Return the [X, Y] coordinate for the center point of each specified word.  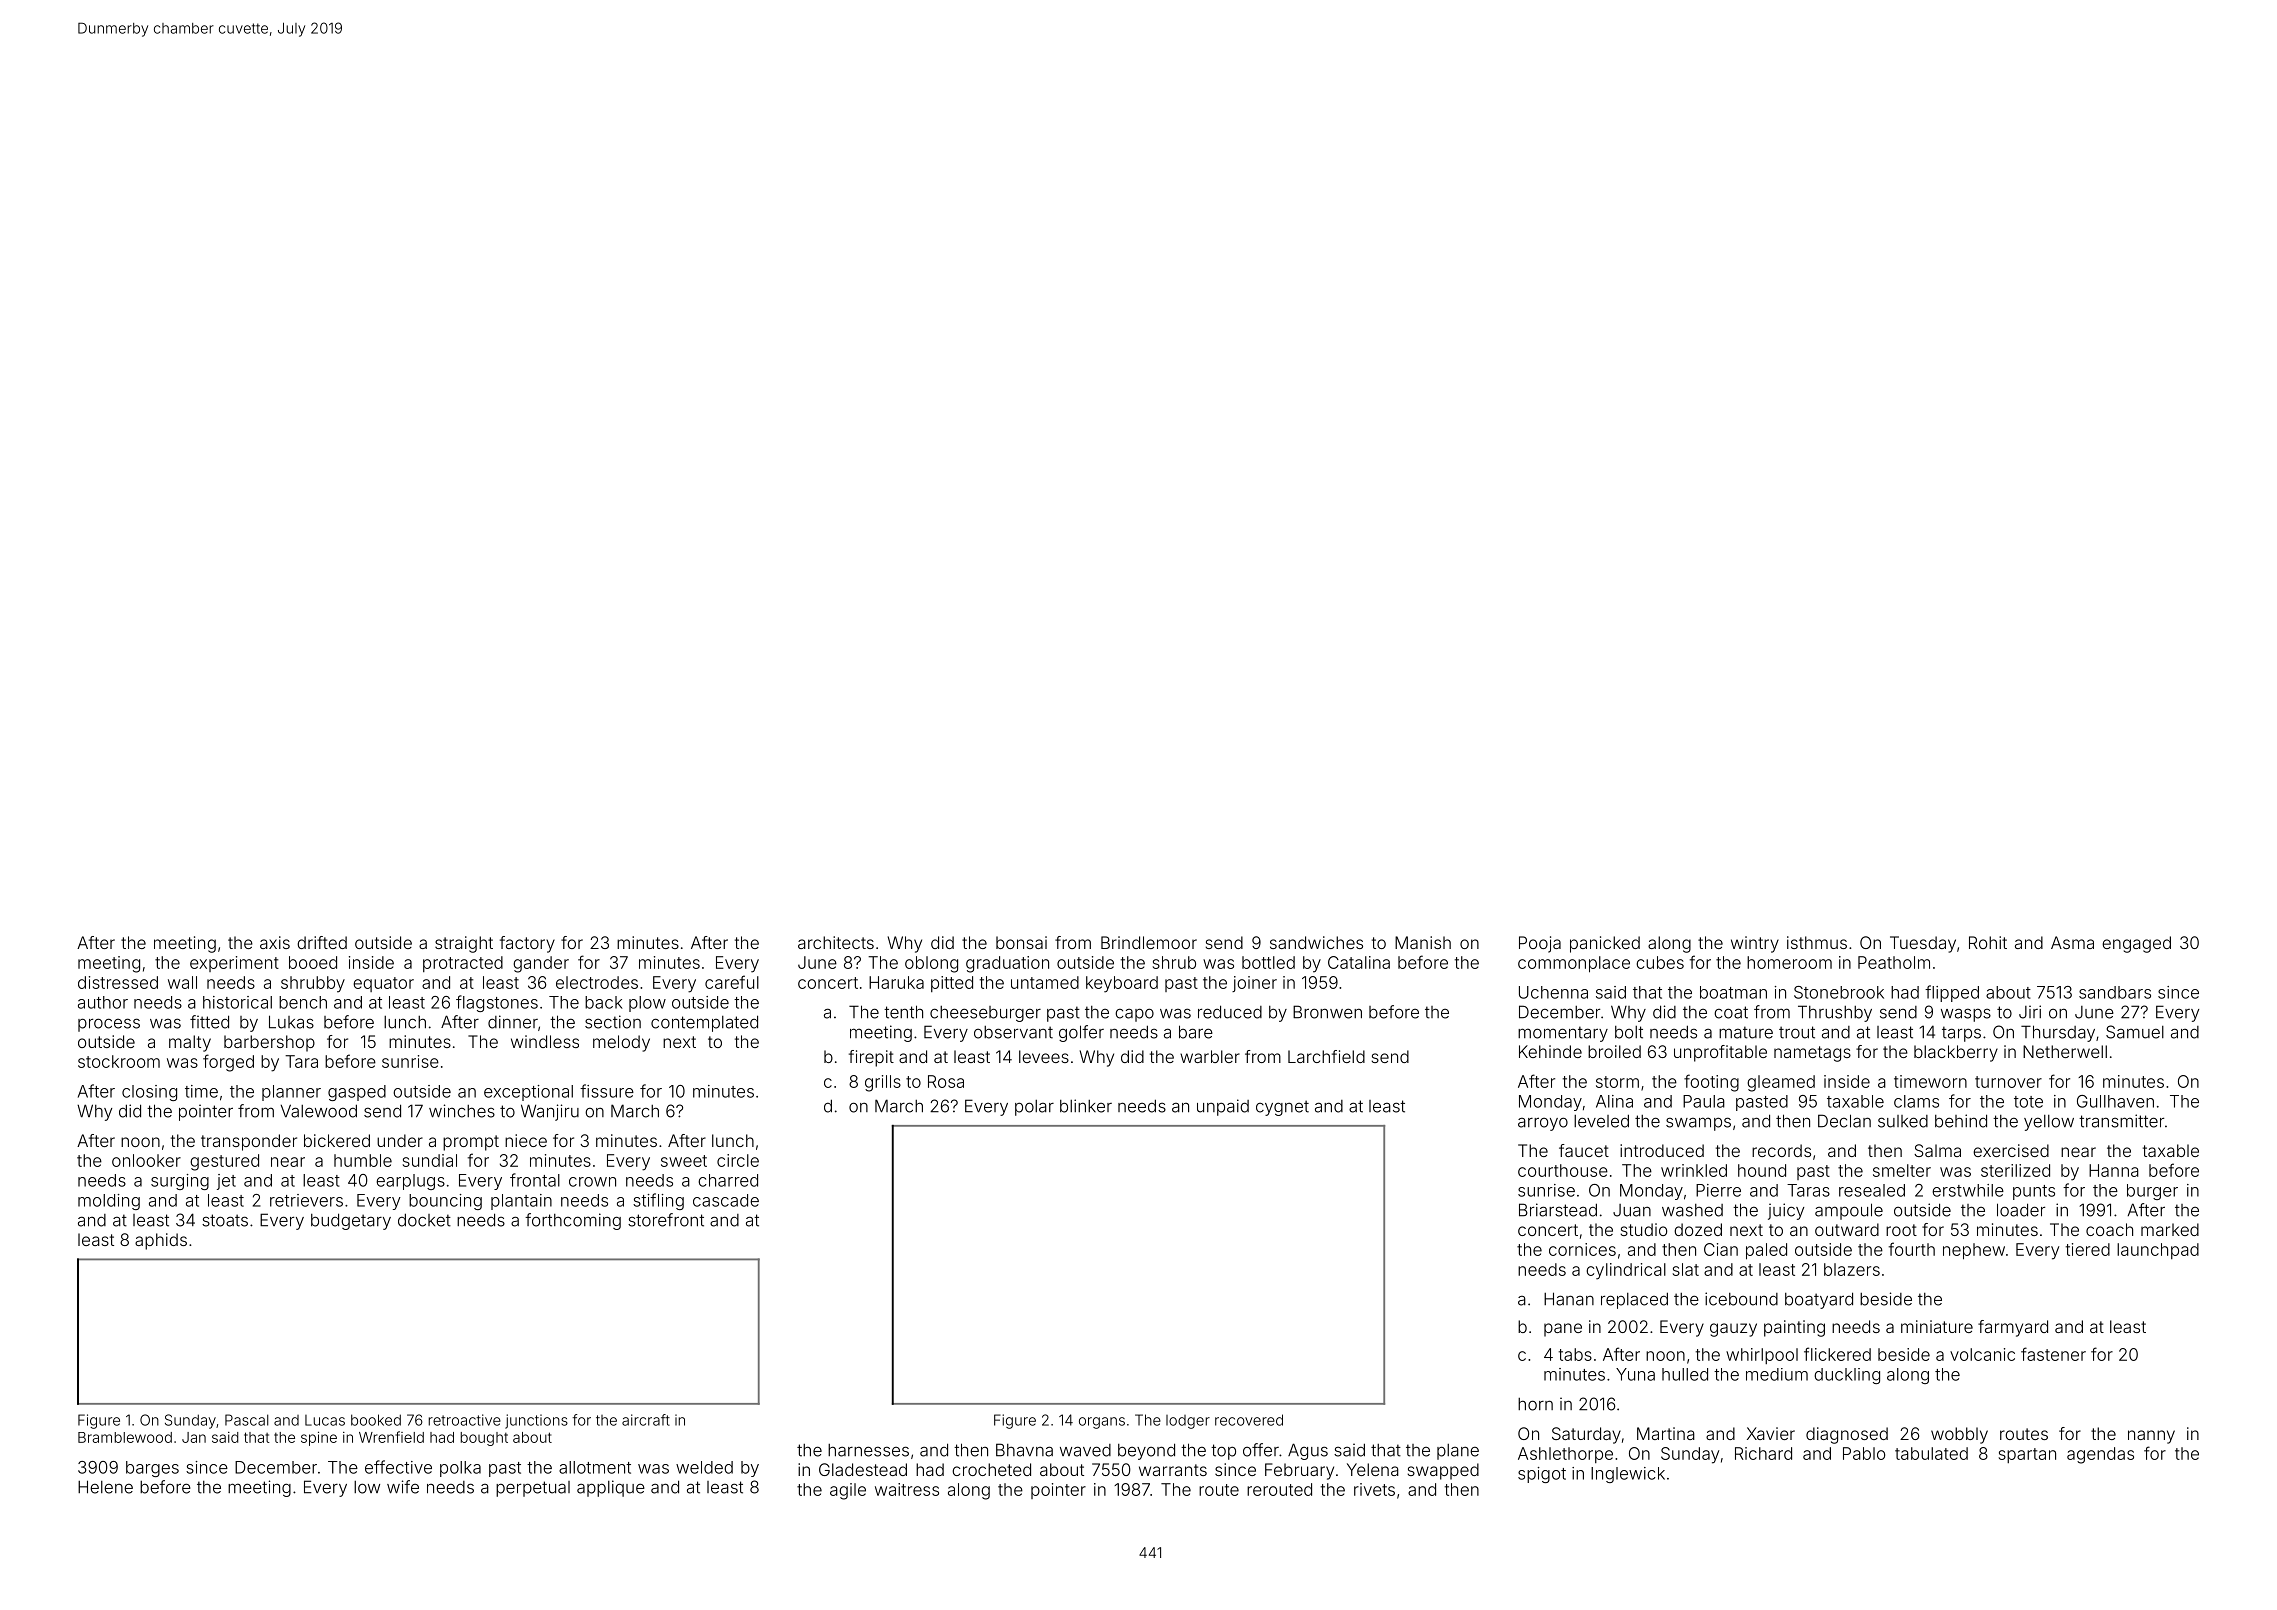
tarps [1961, 1034]
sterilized [2015, 1170]
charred [728, 1180]
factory [527, 944]
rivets [1374, 1489]
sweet [684, 1161]
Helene [105, 1487]
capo [1134, 1015]
